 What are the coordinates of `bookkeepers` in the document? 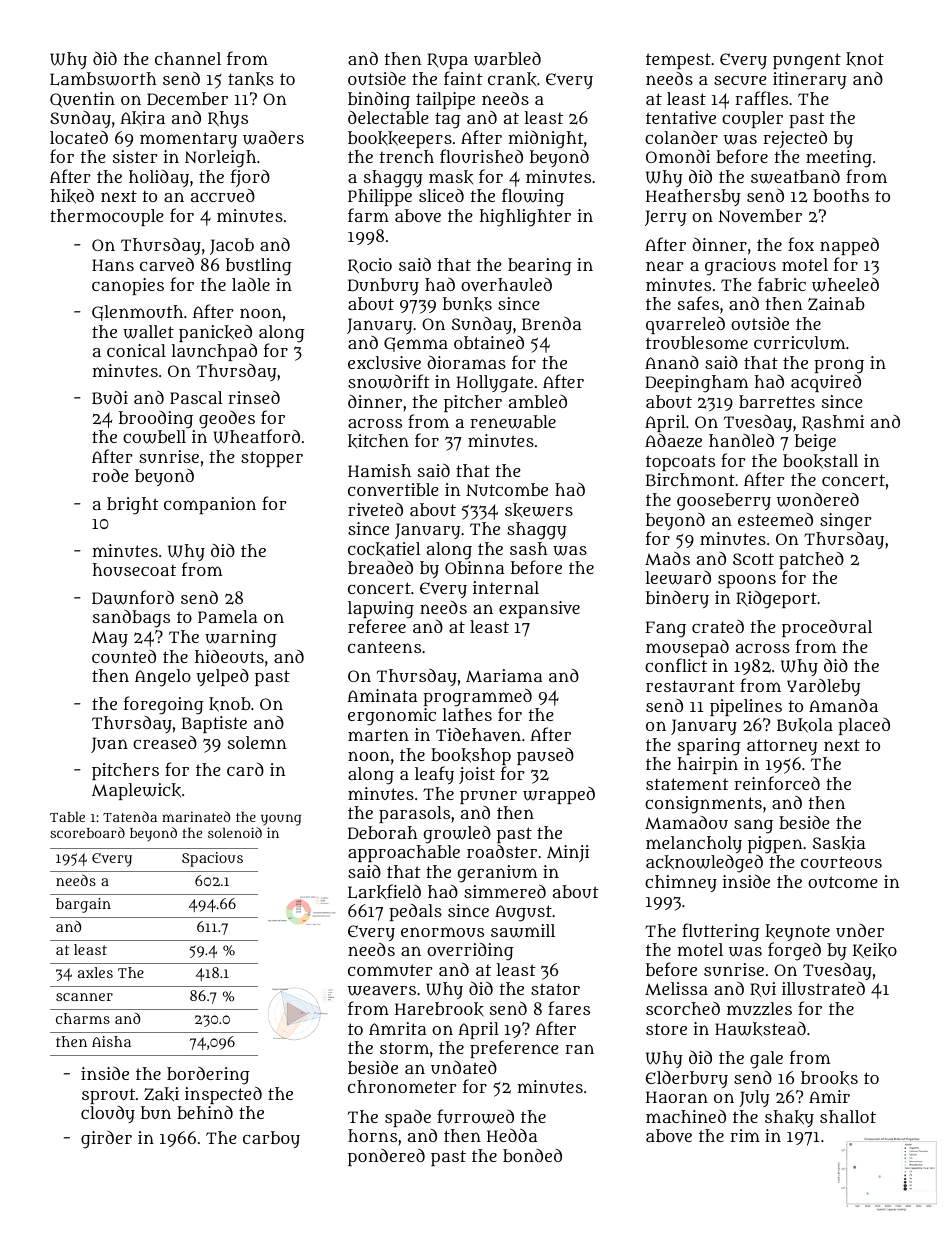 It's located at (400, 139).
